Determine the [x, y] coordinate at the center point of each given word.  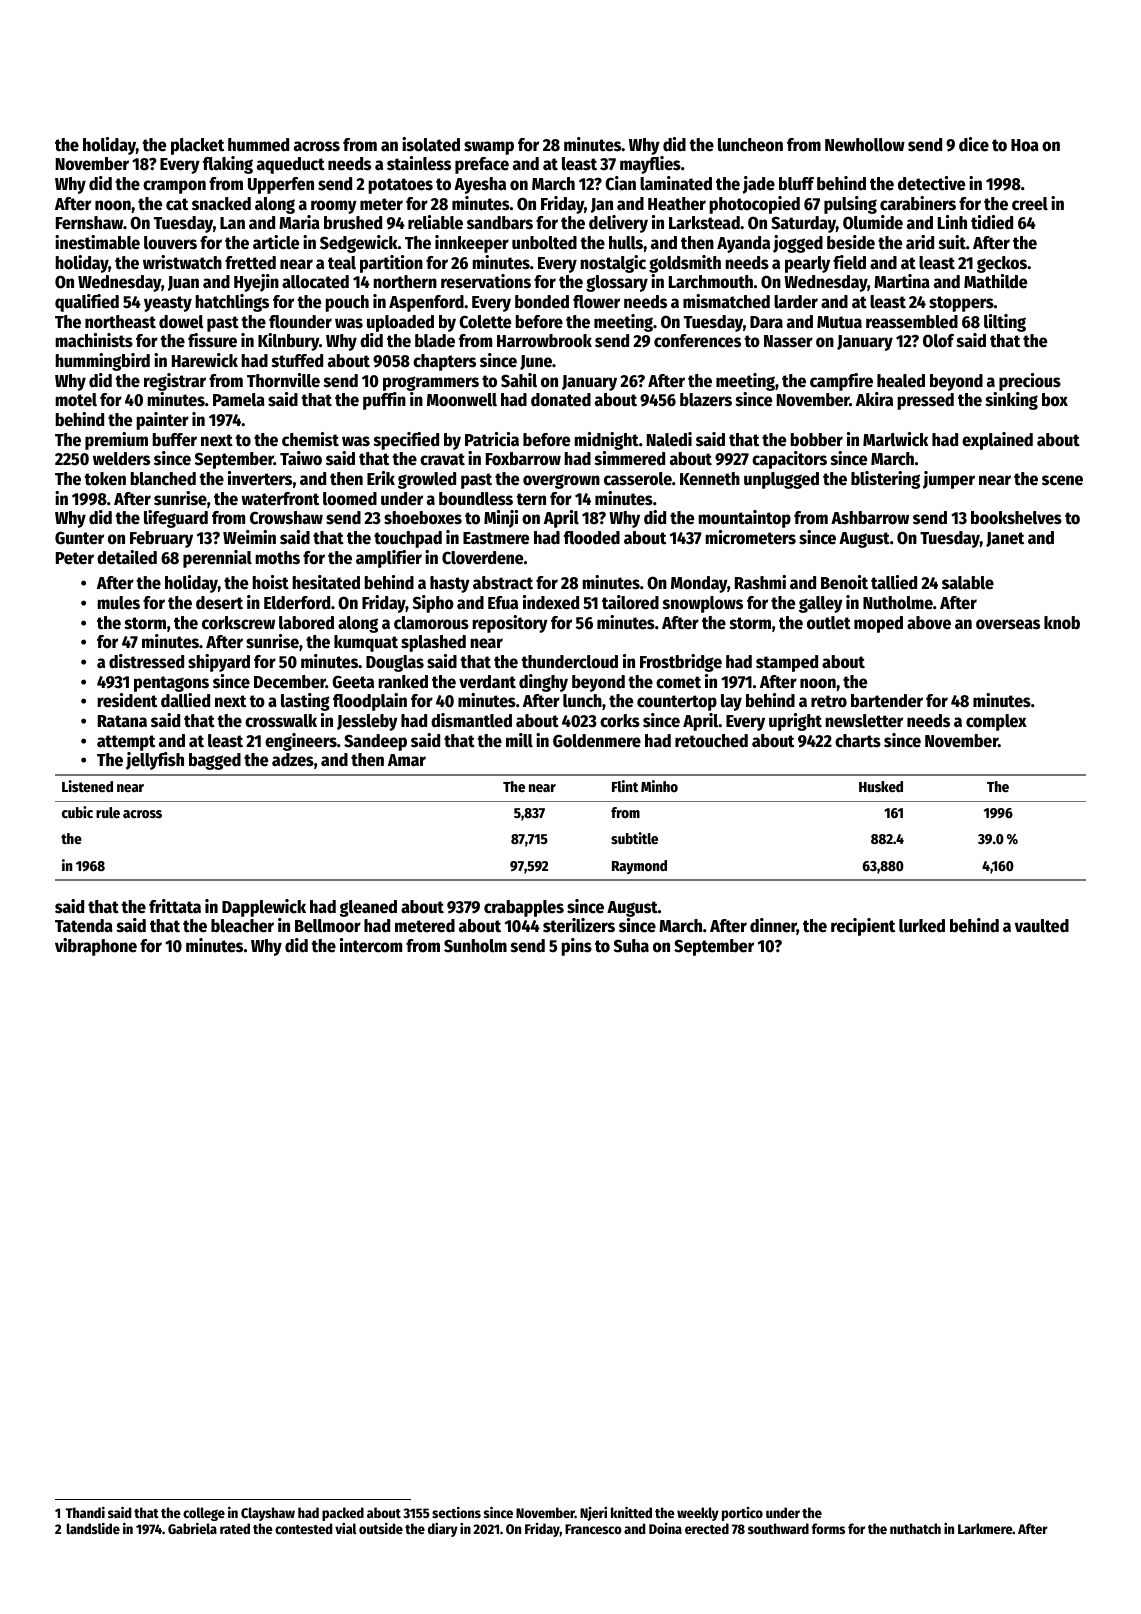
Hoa [1025, 145]
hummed [258, 145]
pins [576, 947]
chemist [310, 439]
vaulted [1042, 926]
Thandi [85, 1512]
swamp [489, 148]
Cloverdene [482, 558]
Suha [631, 946]
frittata [175, 906]
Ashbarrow [870, 518]
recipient [863, 927]
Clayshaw [268, 1514]
